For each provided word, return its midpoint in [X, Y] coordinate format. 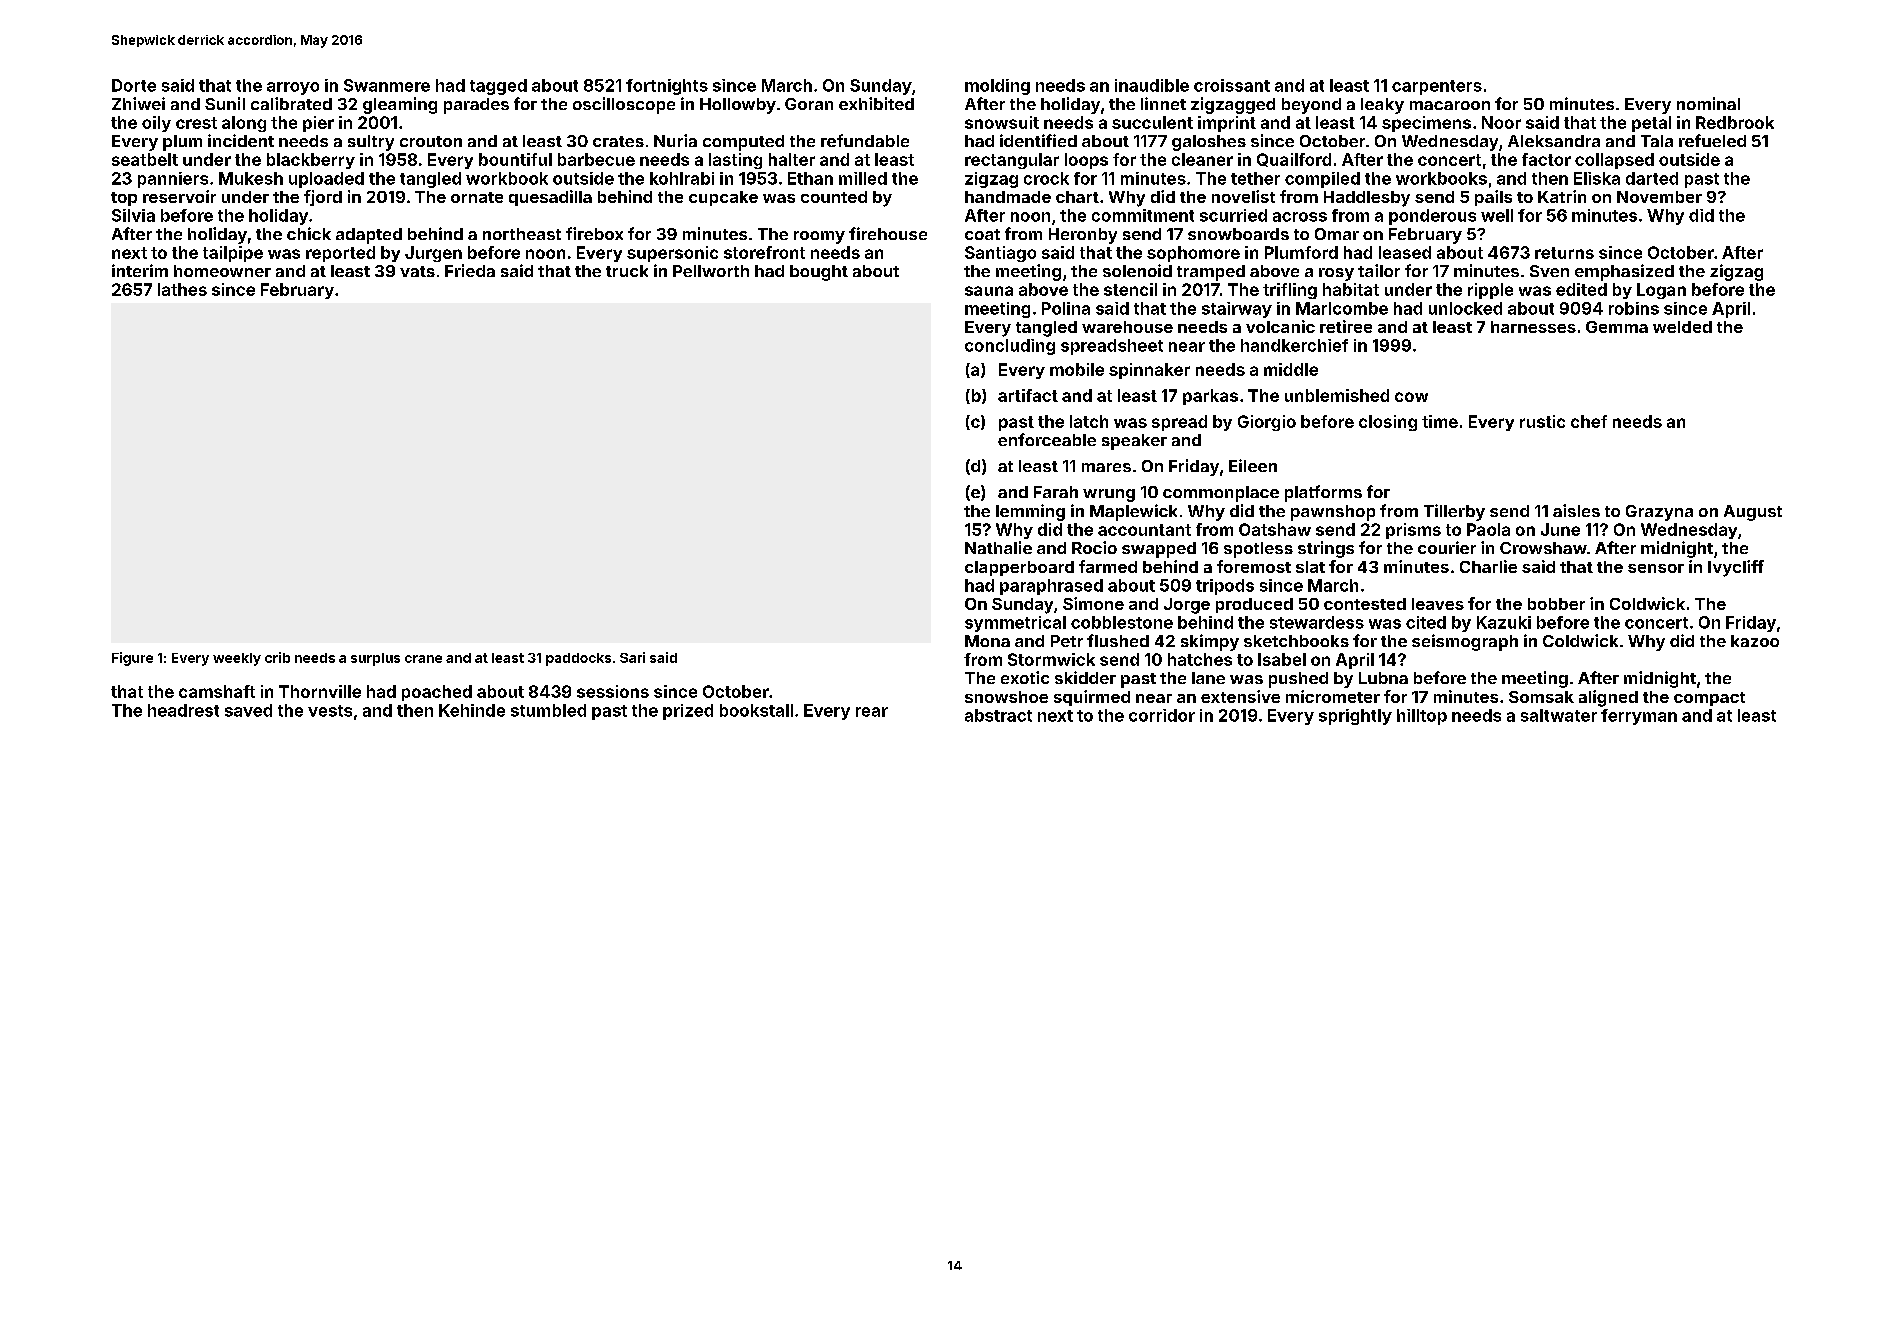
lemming [1030, 512]
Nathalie [998, 547]
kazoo [1755, 641]
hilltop [1422, 717]
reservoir [179, 196]
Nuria [675, 140]
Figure [132, 659]
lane [1208, 678]
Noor [1501, 122]
